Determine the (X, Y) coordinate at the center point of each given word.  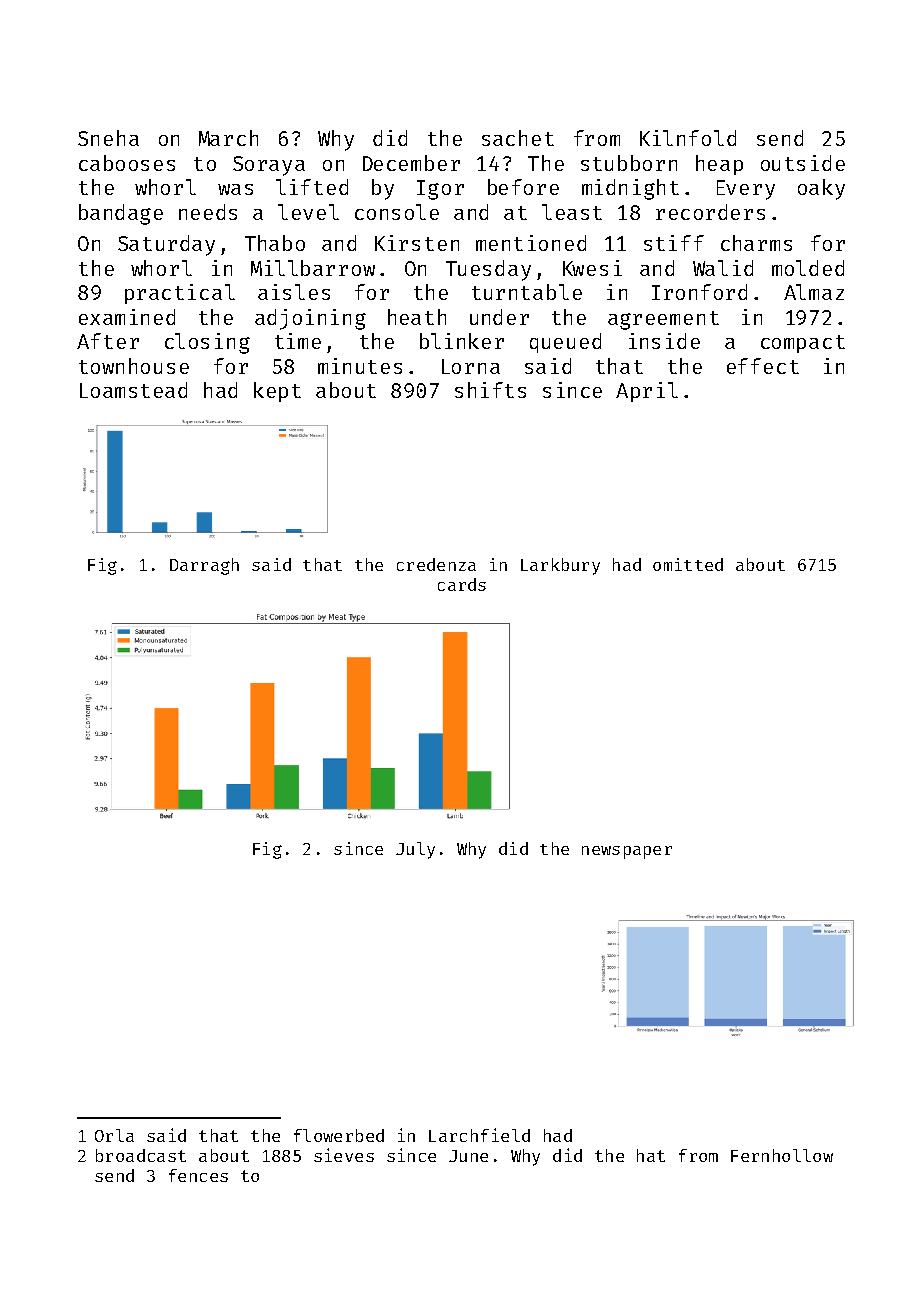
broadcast (141, 1155)
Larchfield (479, 1135)
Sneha (108, 138)
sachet (518, 138)
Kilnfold (688, 138)
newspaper (627, 852)
